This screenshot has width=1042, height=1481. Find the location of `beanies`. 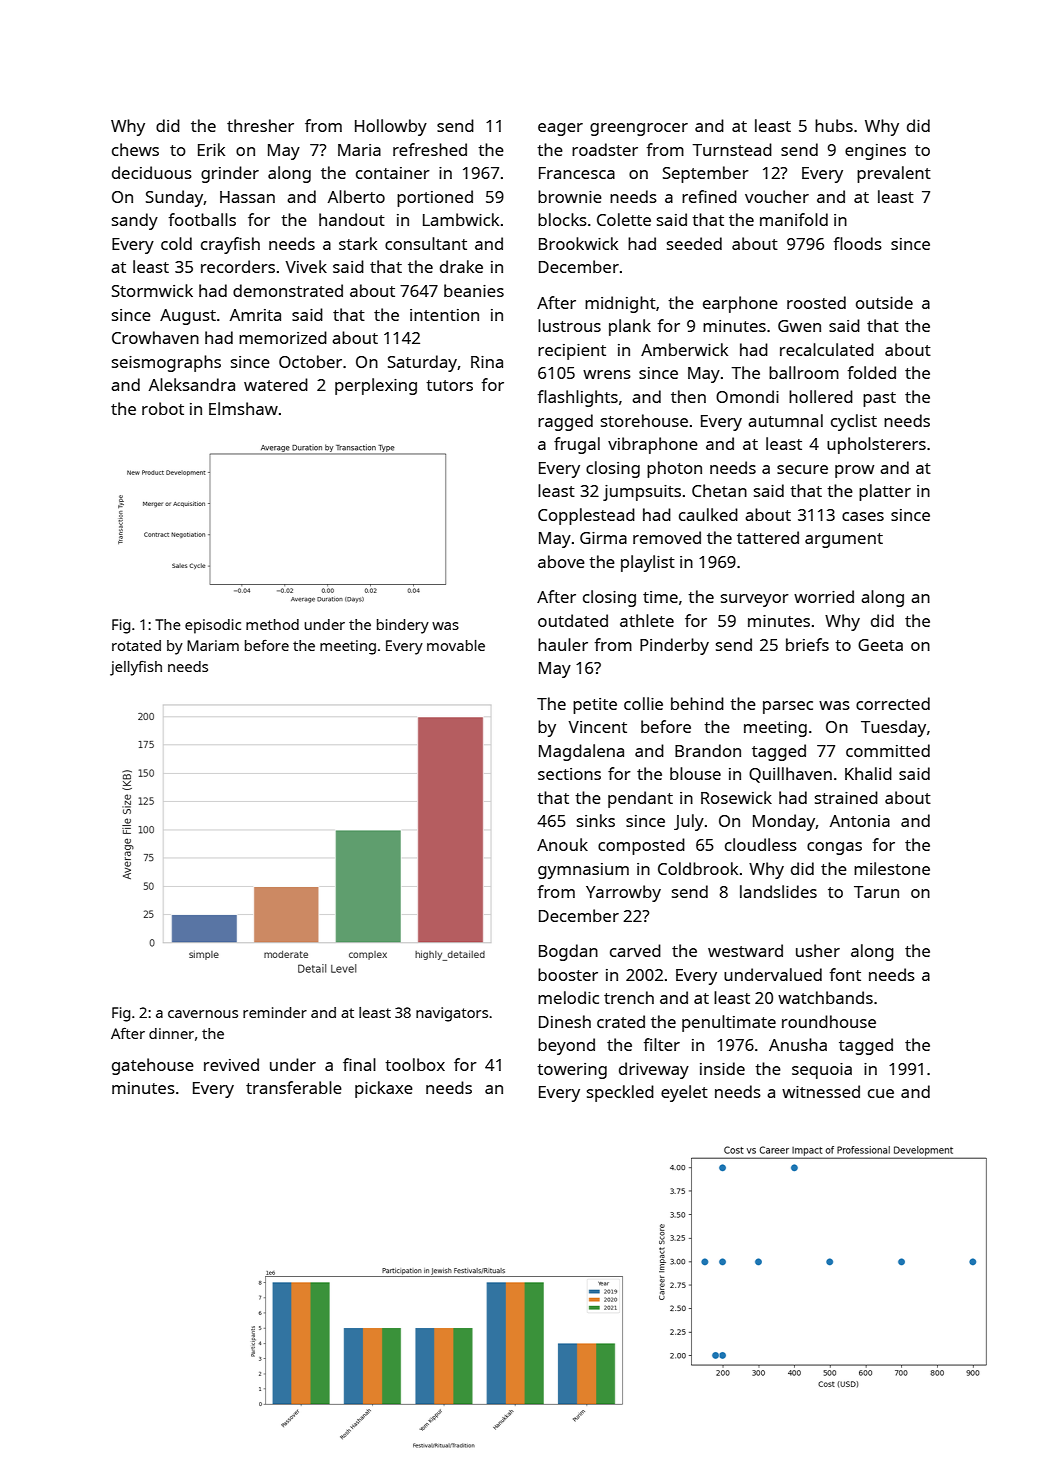

beanies is located at coordinates (474, 290).
